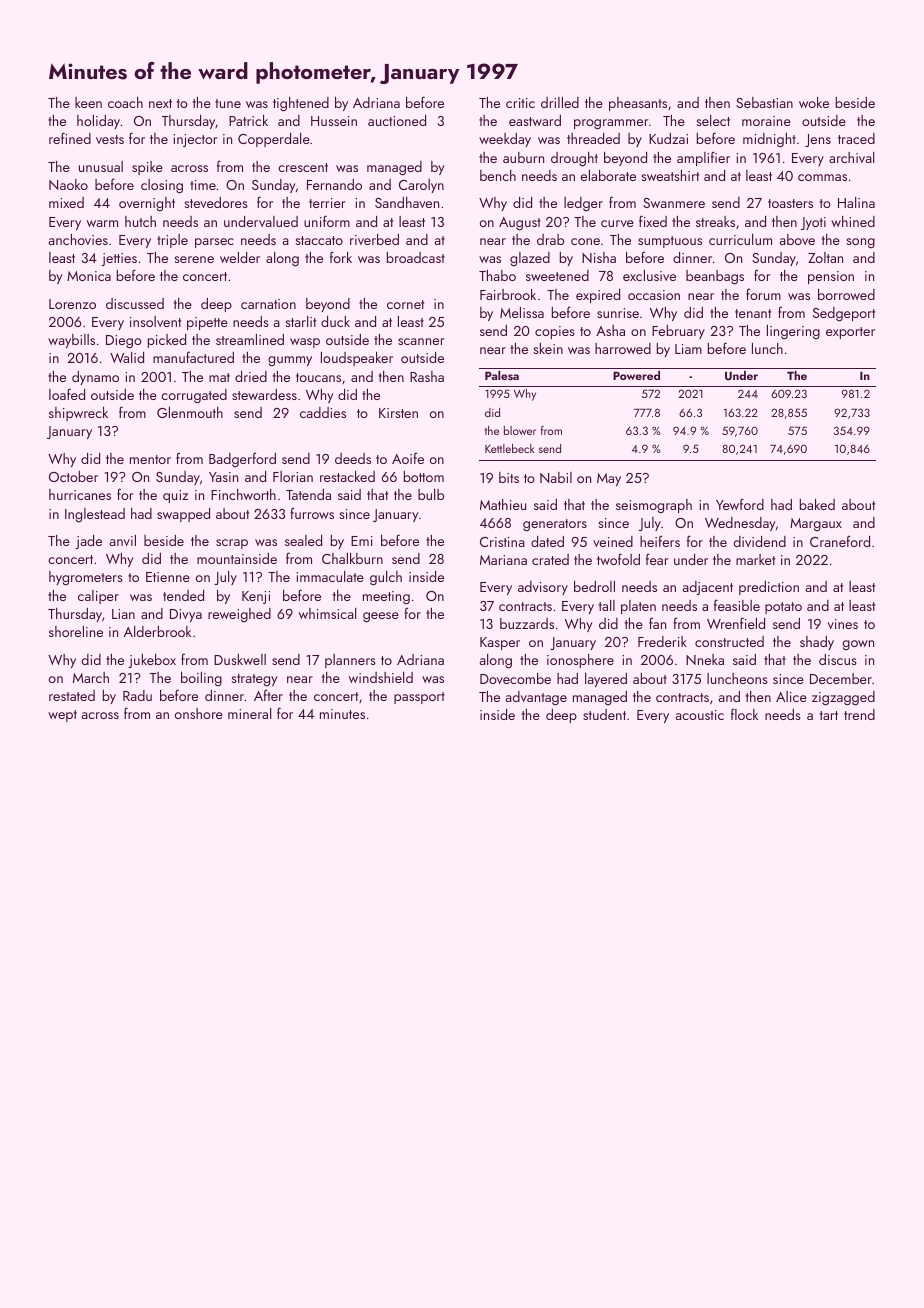  Describe the element at coordinates (797, 239) in the document. I see `above` at that location.
